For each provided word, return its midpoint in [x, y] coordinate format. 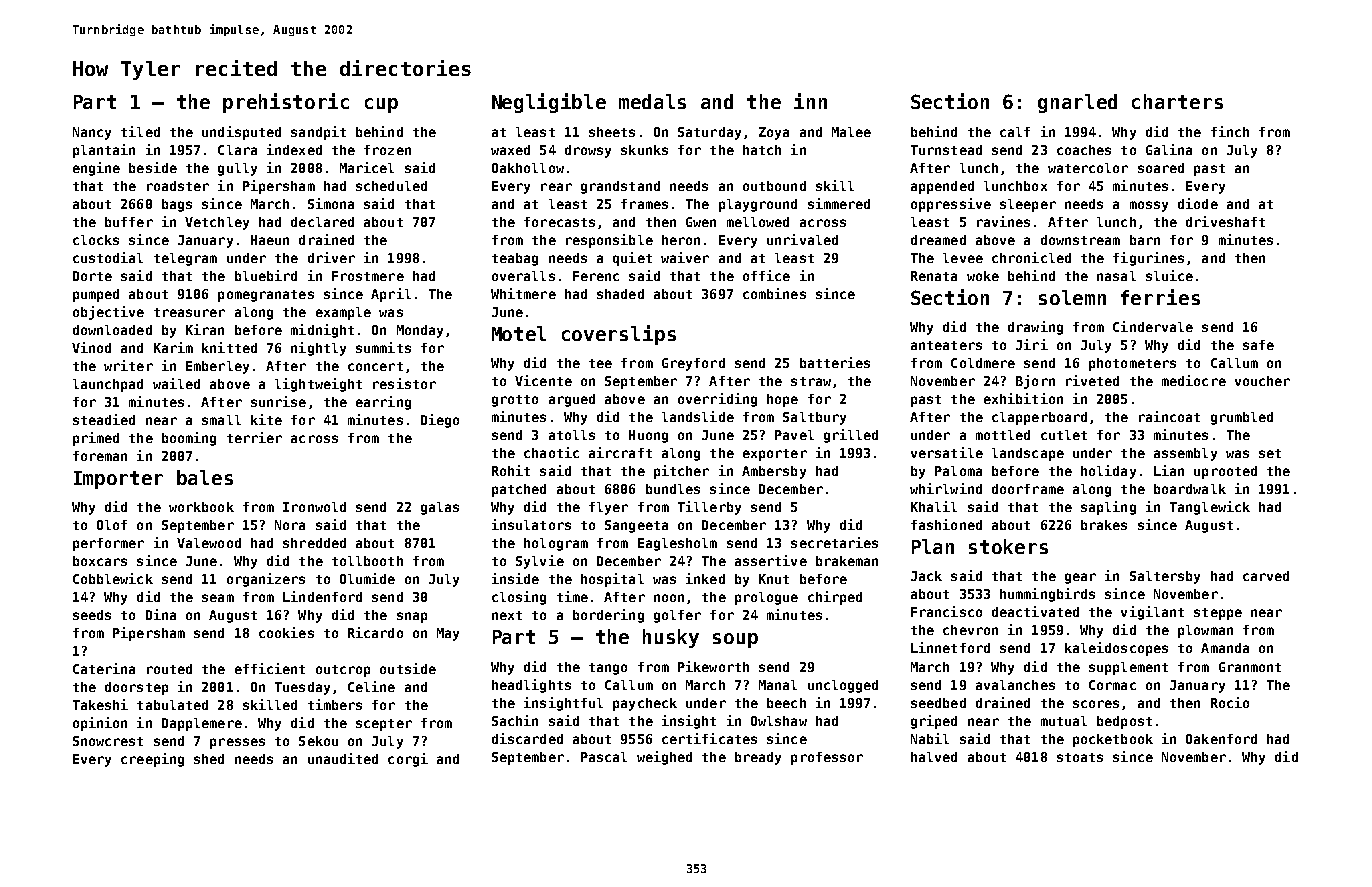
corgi [408, 760]
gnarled [1077, 103]
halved [934, 757]
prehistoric [286, 103]
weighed [664, 758]
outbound [774, 186]
